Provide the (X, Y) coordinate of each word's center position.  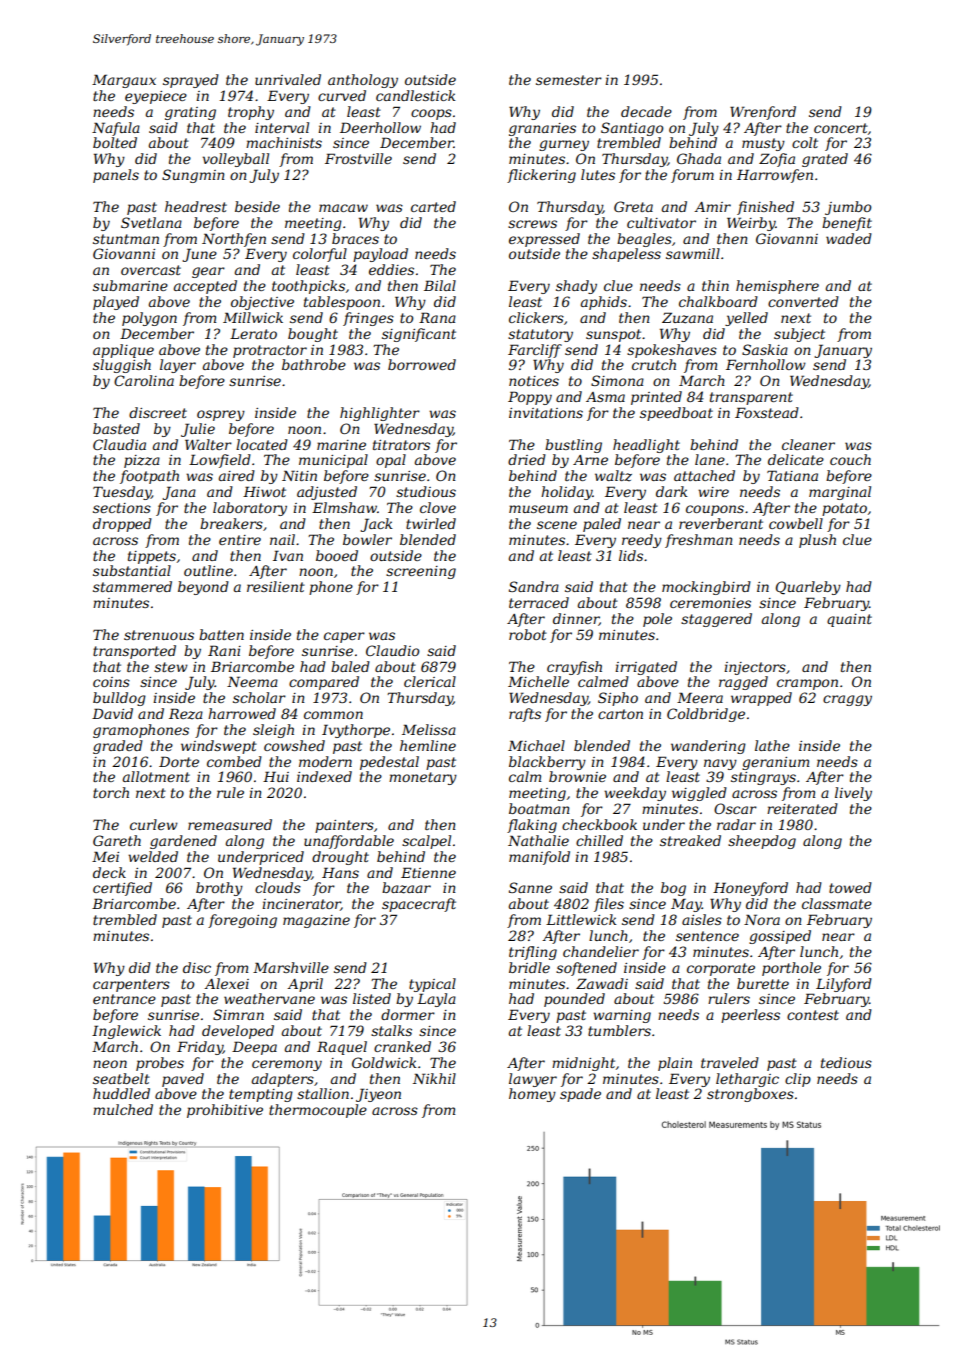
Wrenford (763, 113)
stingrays (763, 778)
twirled (431, 523)
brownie (577, 776)
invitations (546, 413)
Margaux (124, 81)
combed (234, 761)
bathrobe (314, 364)
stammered (132, 586)
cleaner (808, 444)
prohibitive (225, 1111)
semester (569, 80)
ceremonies (710, 603)
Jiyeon (378, 1095)
